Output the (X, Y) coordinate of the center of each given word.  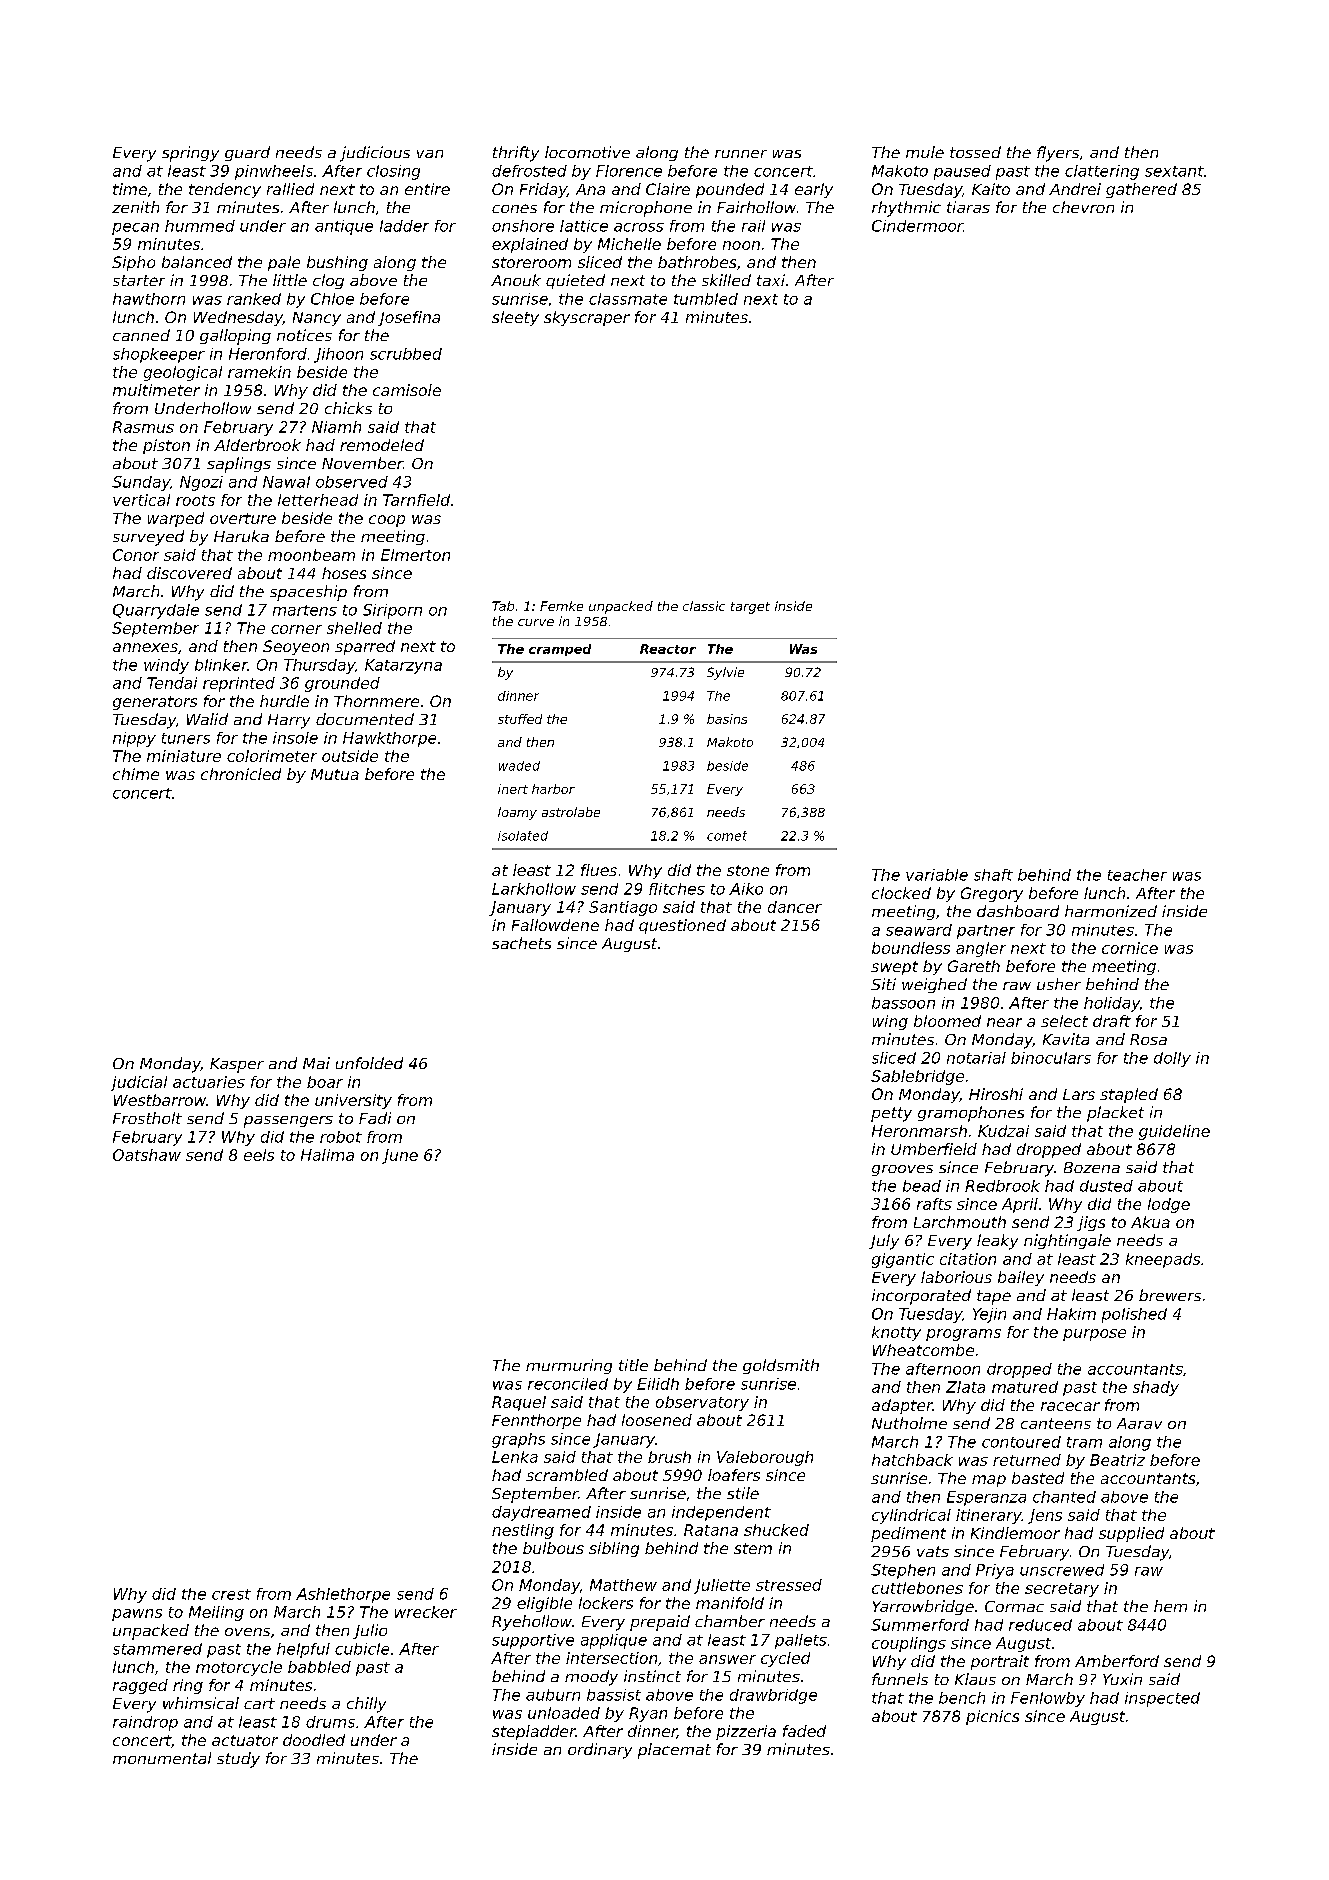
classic (704, 606)
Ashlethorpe (343, 1595)
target (750, 608)
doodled (314, 1740)
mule (925, 152)
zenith (135, 207)
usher (1059, 984)
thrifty (516, 154)
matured (1025, 1387)
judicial (139, 1083)
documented (365, 719)
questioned (682, 926)
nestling (523, 1531)
